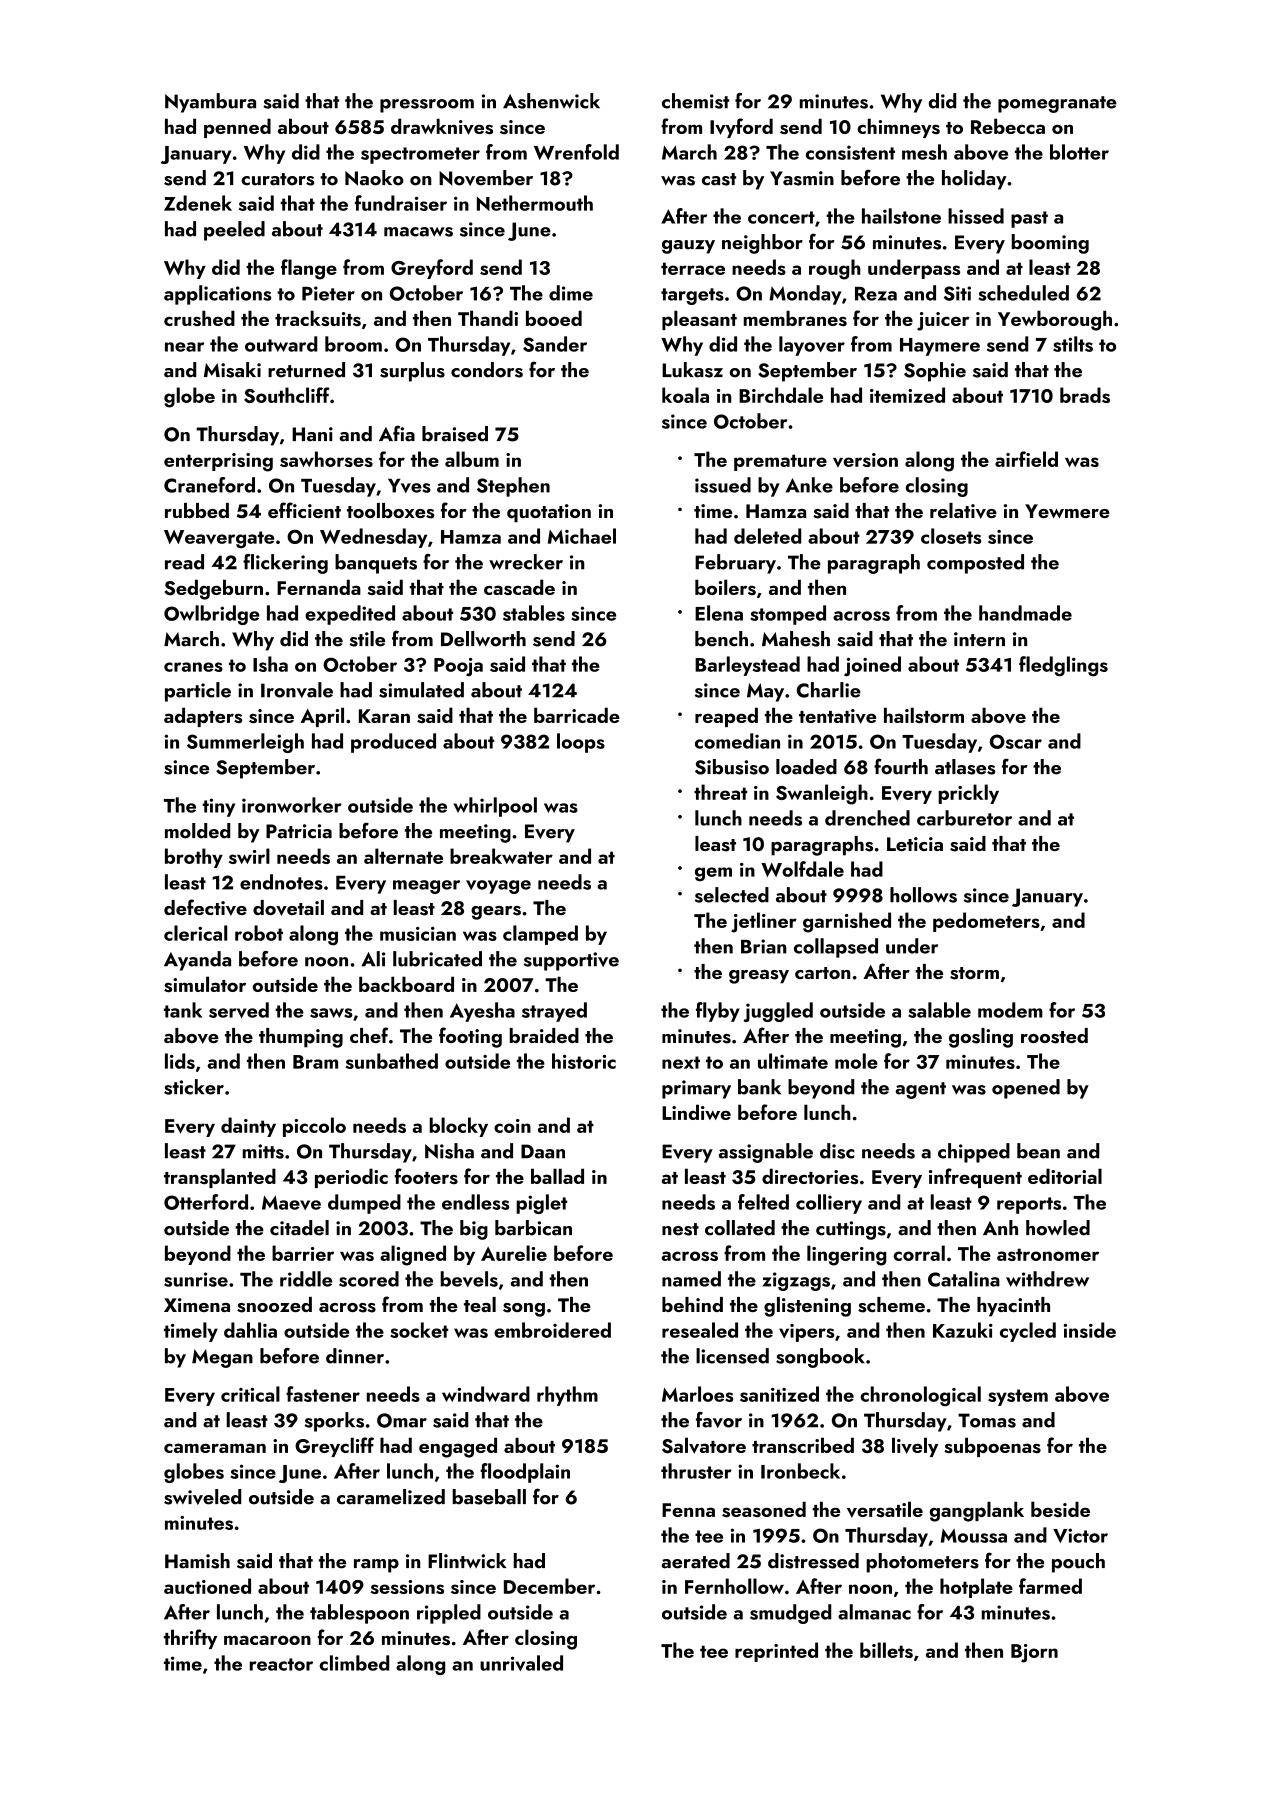 The image size is (1284, 1815). I want to click on koala, so click(685, 395).
